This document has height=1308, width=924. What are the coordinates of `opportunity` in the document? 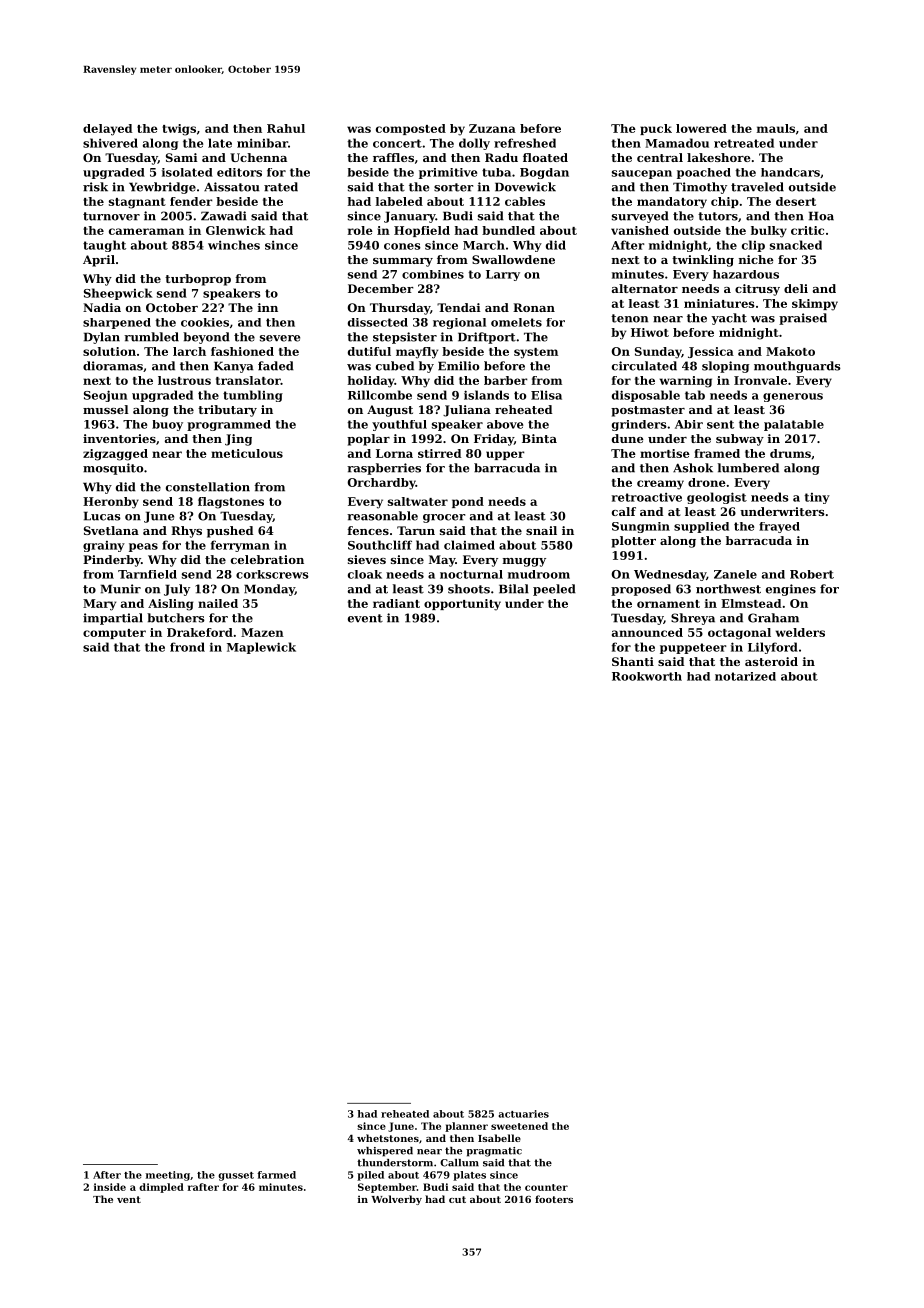 It's located at (462, 605).
